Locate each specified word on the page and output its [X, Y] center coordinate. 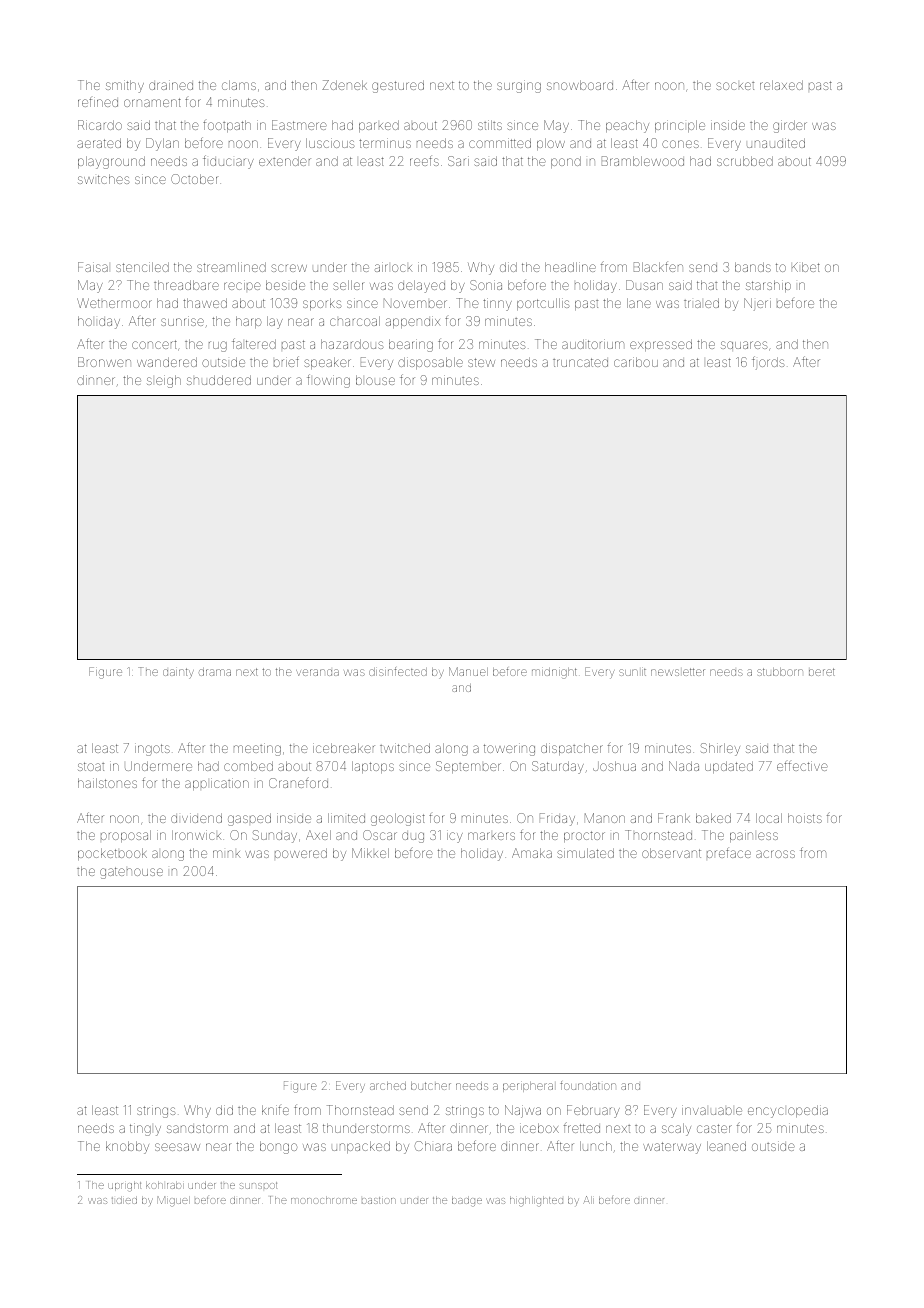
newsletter [678, 672]
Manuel [468, 671]
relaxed [781, 85]
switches [104, 179]
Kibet [806, 267]
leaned [726, 1146]
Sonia [486, 285]
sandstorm [197, 1128]
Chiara [433, 1146]
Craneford [298, 782]
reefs [424, 161]
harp [249, 322]
